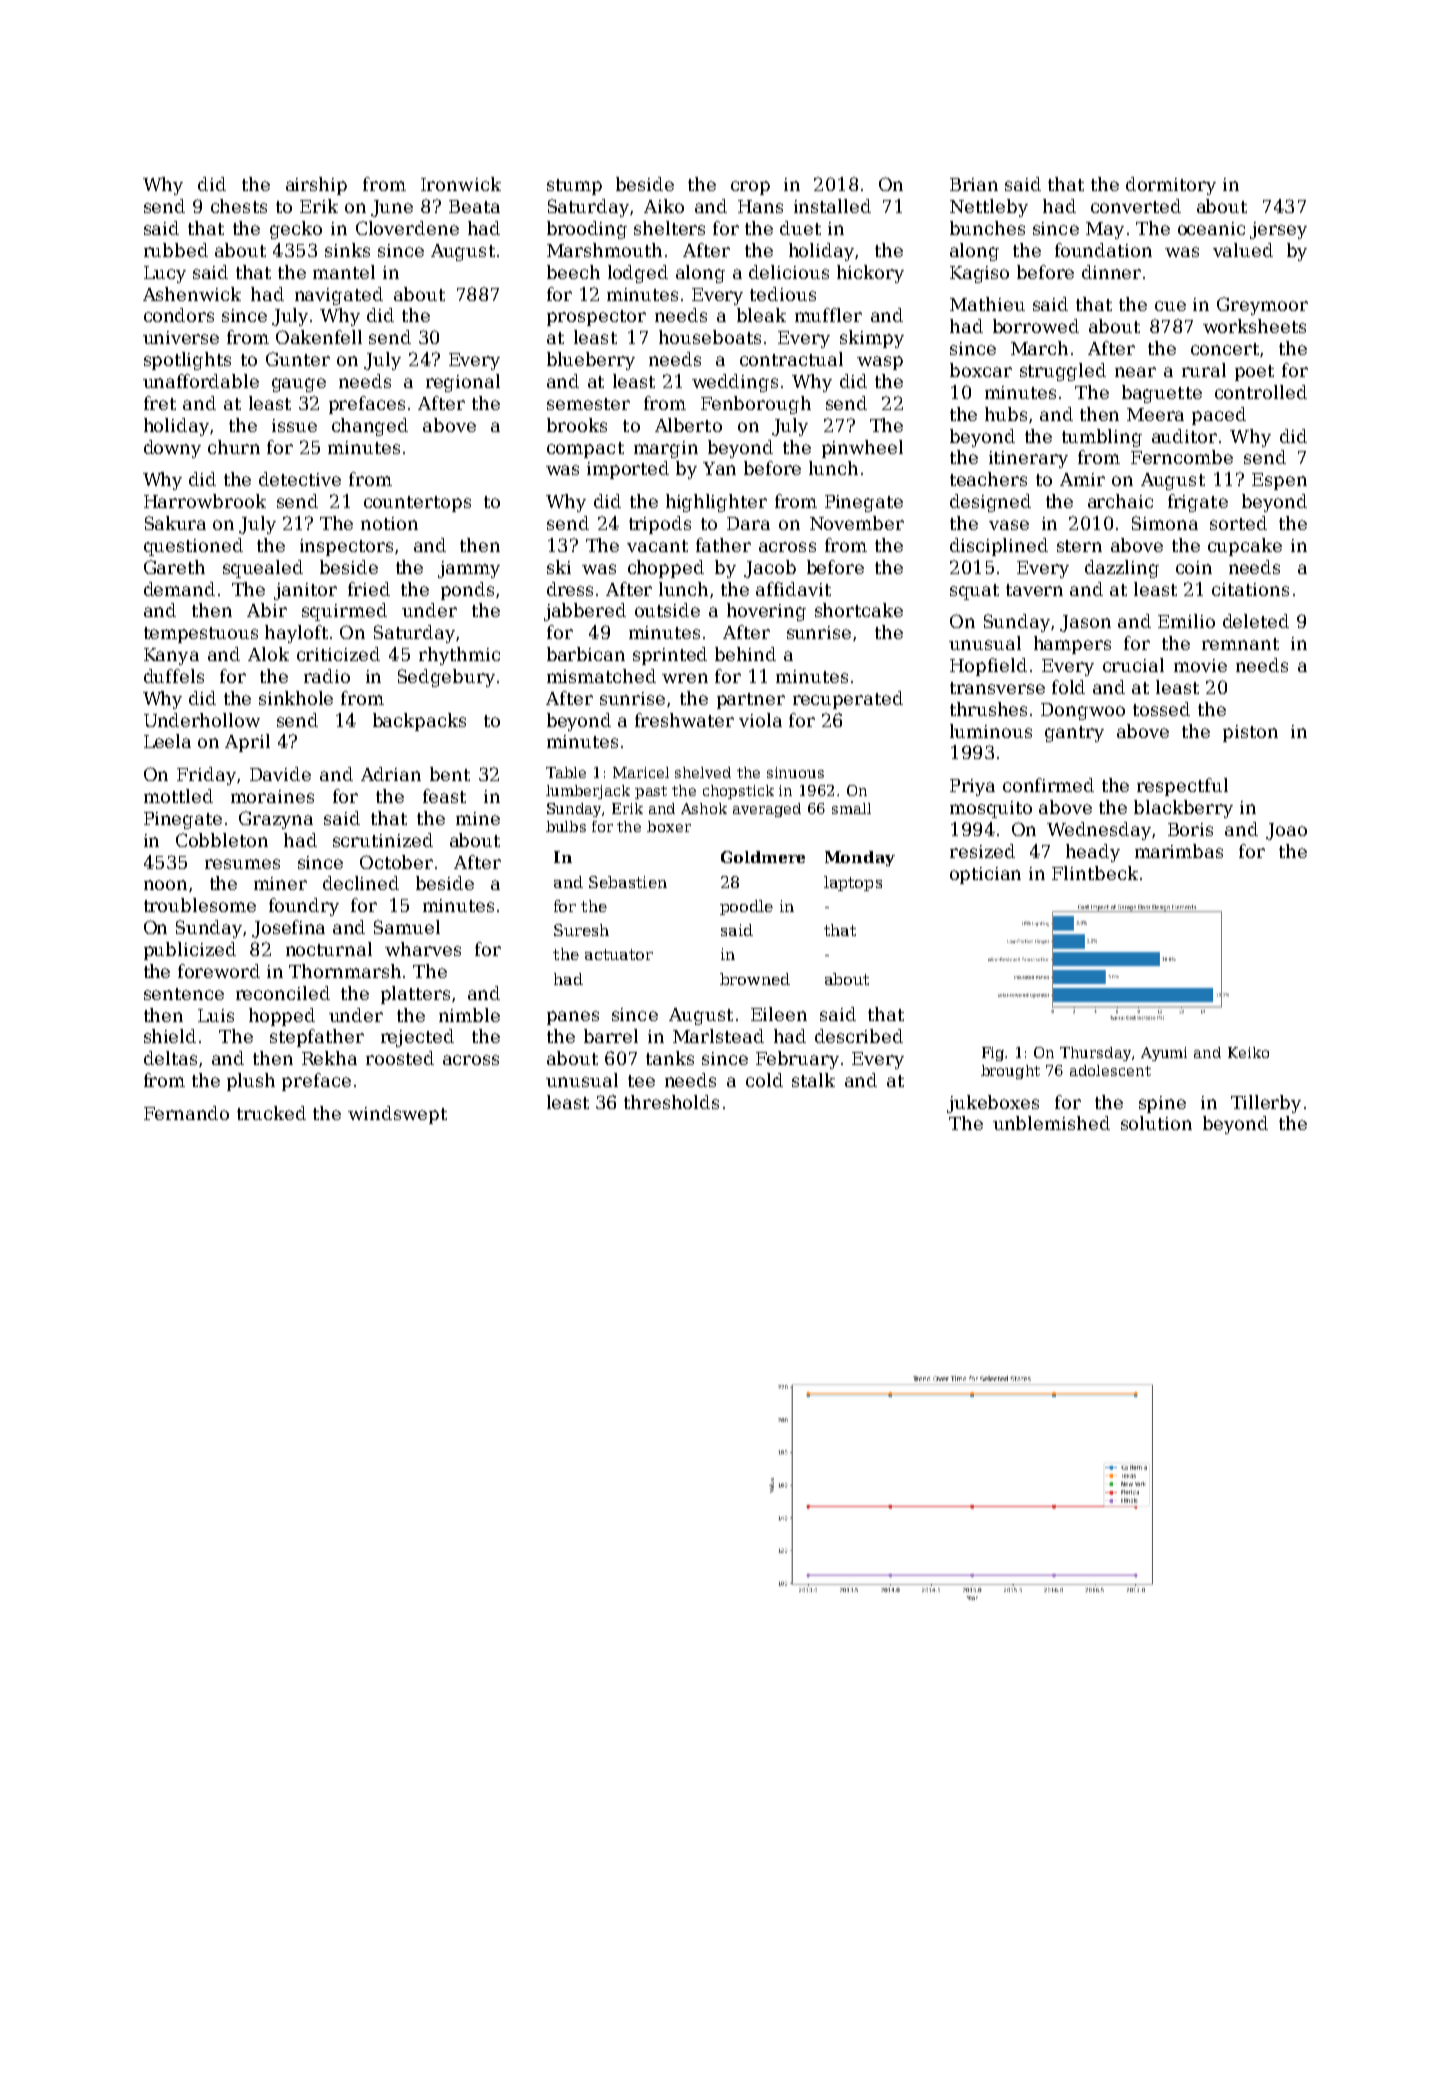  What do you see at coordinates (570, 589) in the screenshot?
I see `dress` at bounding box center [570, 589].
